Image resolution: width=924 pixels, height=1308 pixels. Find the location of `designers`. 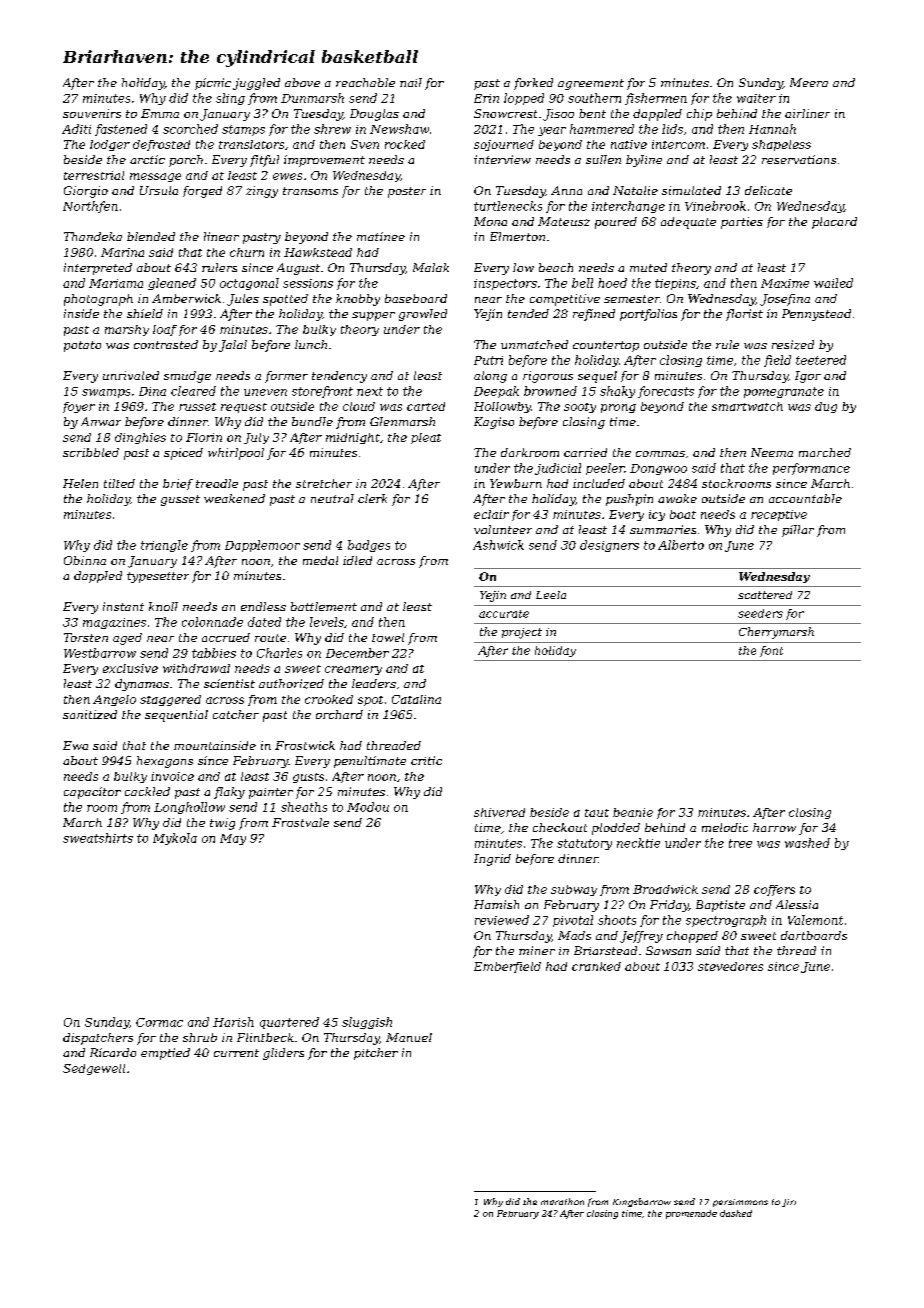

designers is located at coordinates (609, 546).
